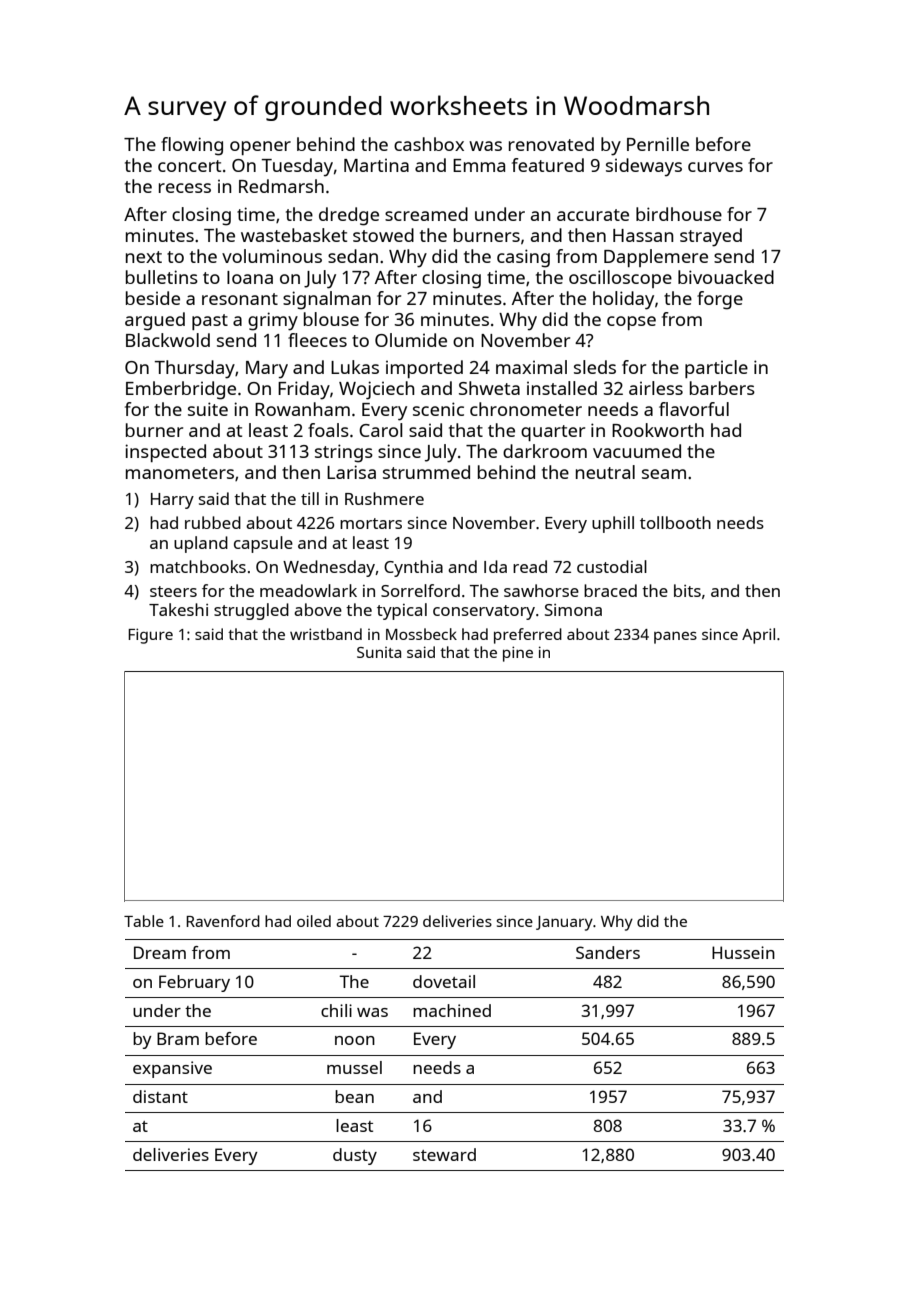 Image resolution: width=908 pixels, height=1316 pixels. What do you see at coordinates (302, 409) in the screenshot?
I see `Rowanham` at bounding box center [302, 409].
